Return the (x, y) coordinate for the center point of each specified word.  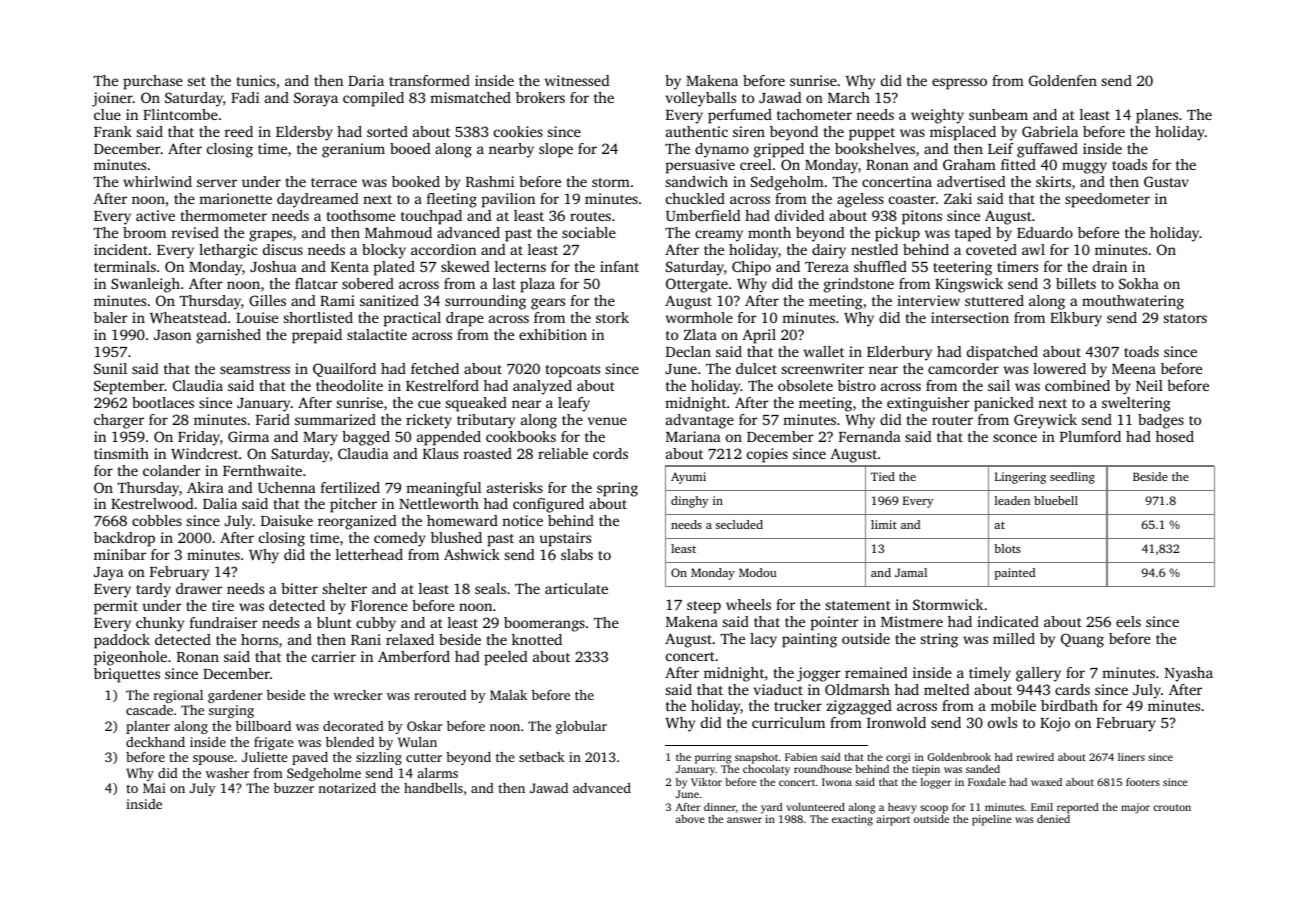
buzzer (294, 788)
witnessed (577, 80)
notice (522, 520)
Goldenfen (1063, 80)
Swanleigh (145, 285)
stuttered (994, 300)
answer (744, 820)
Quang (1082, 640)
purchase (153, 82)
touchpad (431, 217)
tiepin (926, 770)
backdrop (124, 539)
